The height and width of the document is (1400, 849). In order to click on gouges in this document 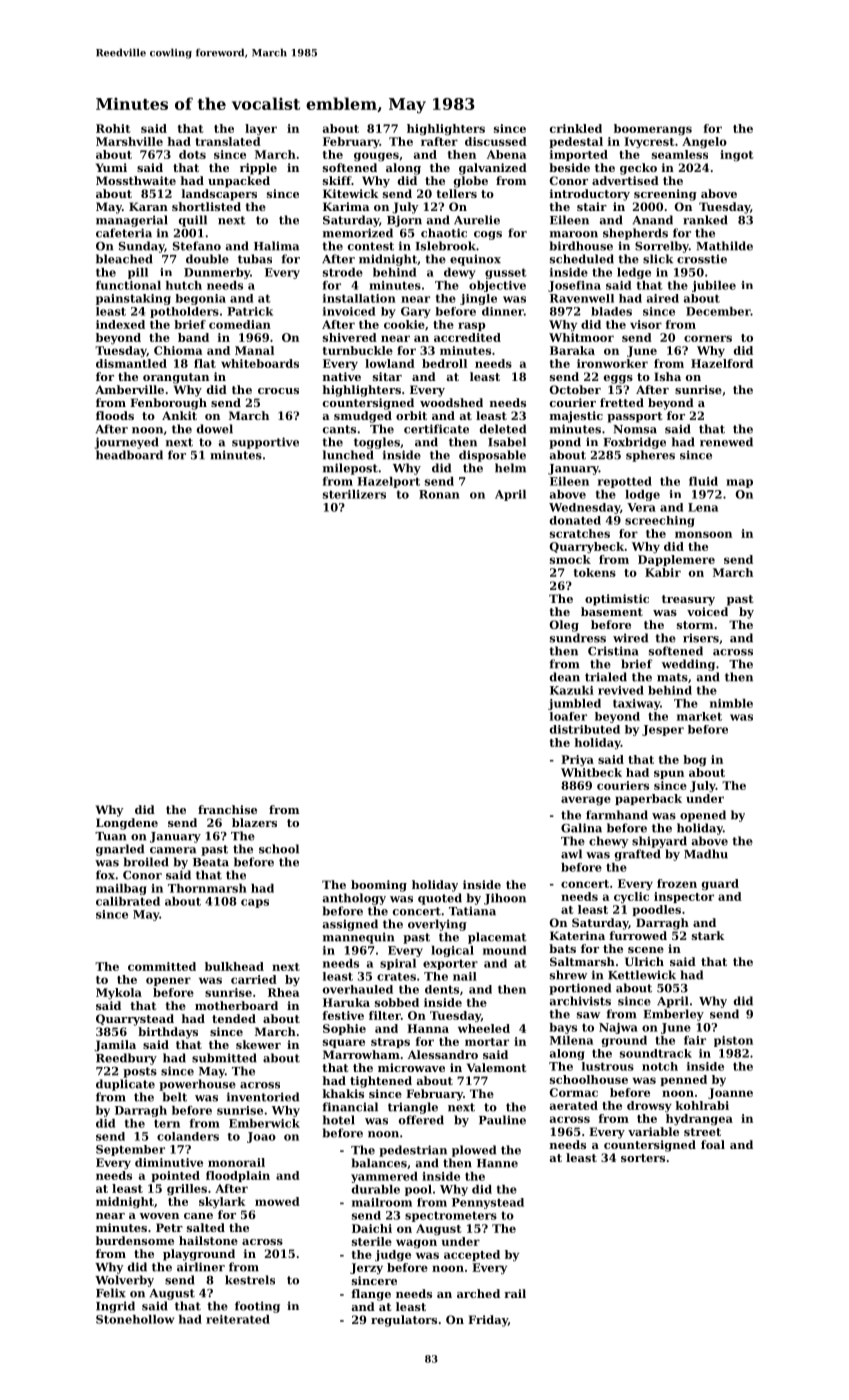, I will do `click(376, 157)`.
